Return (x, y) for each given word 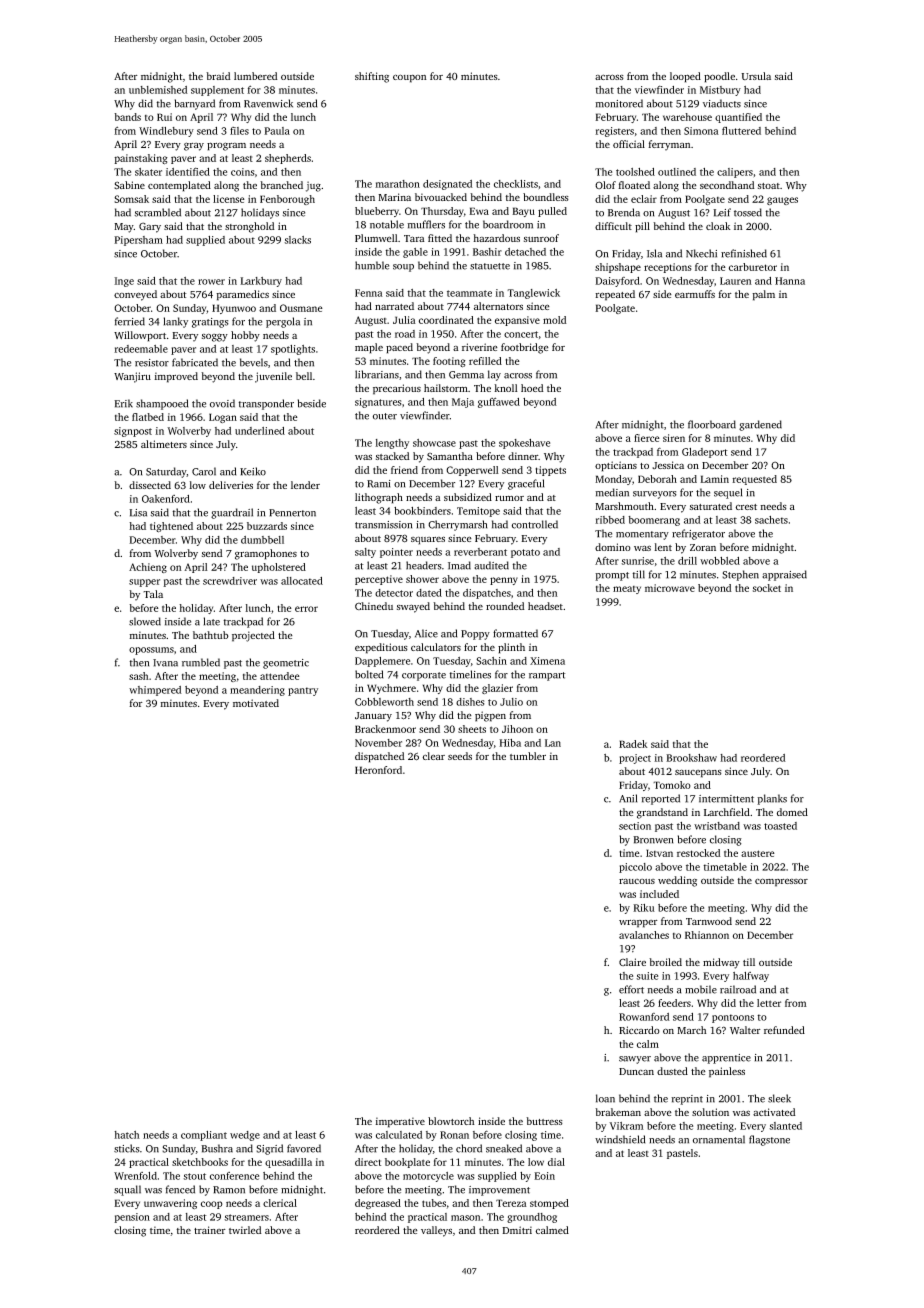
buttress (544, 1121)
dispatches (487, 594)
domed (792, 812)
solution (710, 1112)
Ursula (756, 76)
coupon (410, 78)
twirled (245, 1230)
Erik (123, 403)
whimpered (155, 691)
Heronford (378, 770)
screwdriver (230, 581)
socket (767, 588)
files (239, 131)
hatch (127, 1135)
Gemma (466, 375)
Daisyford (617, 282)
